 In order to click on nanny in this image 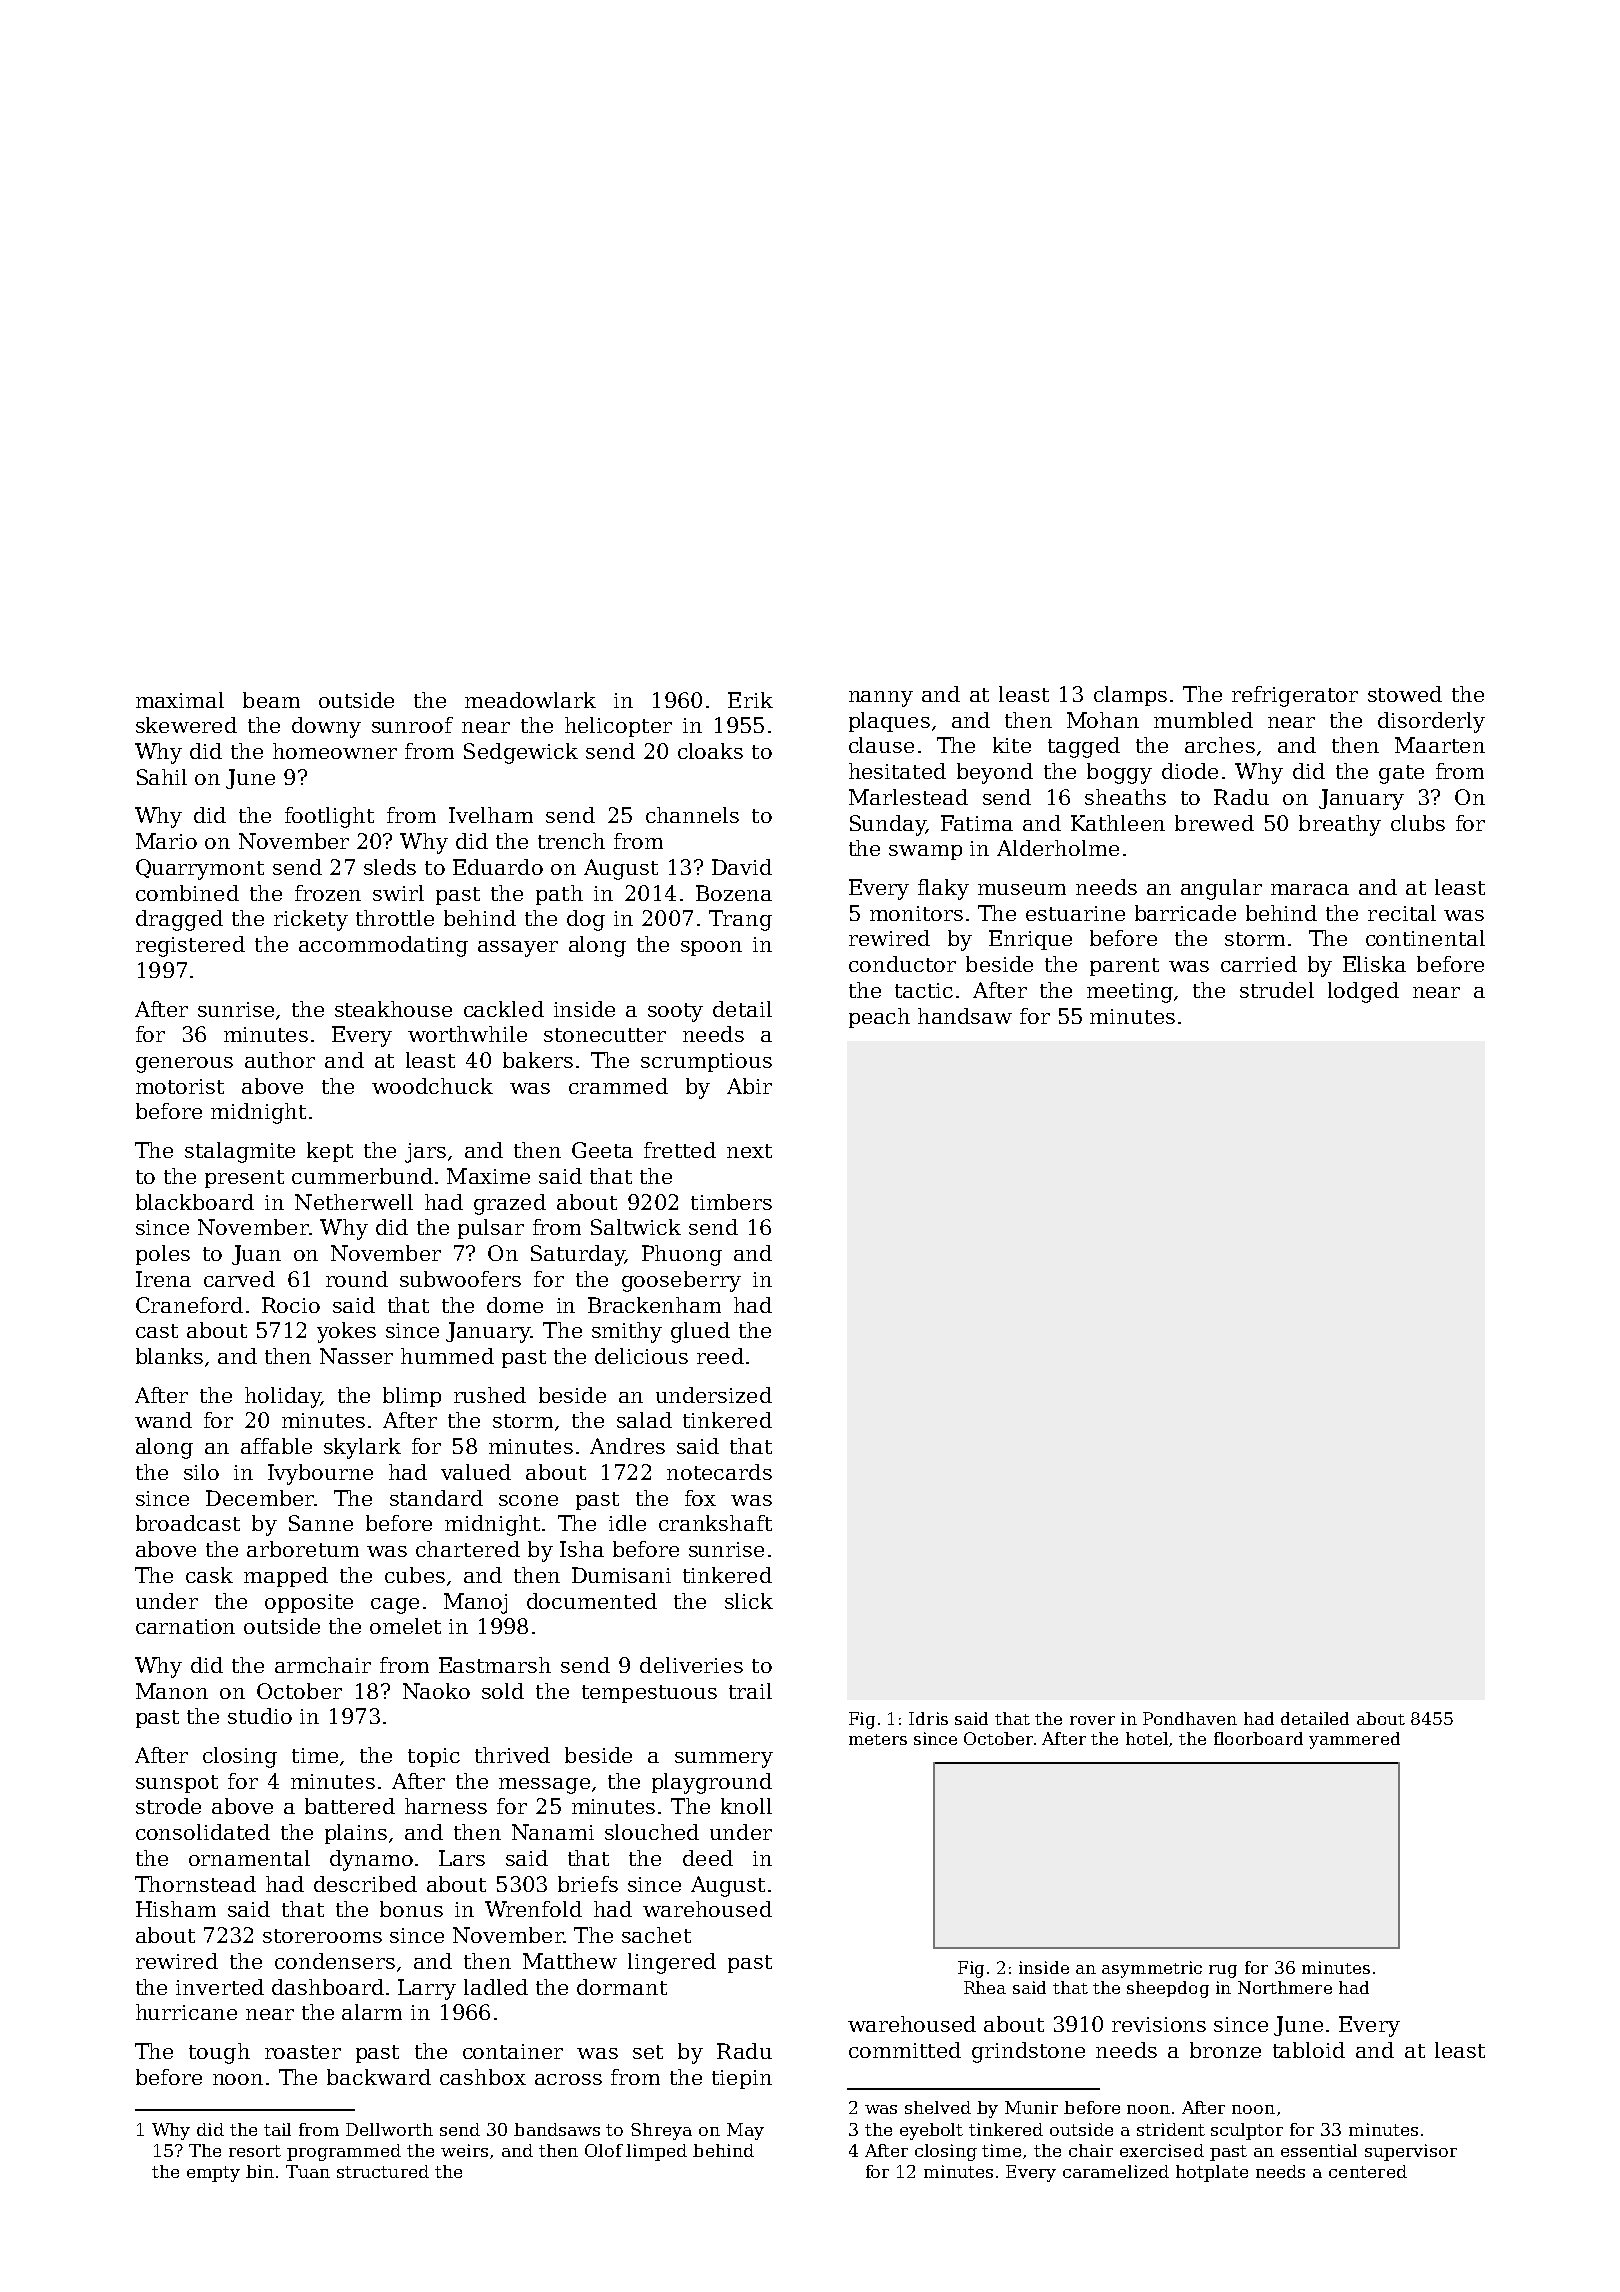, I will do `click(881, 699)`.
